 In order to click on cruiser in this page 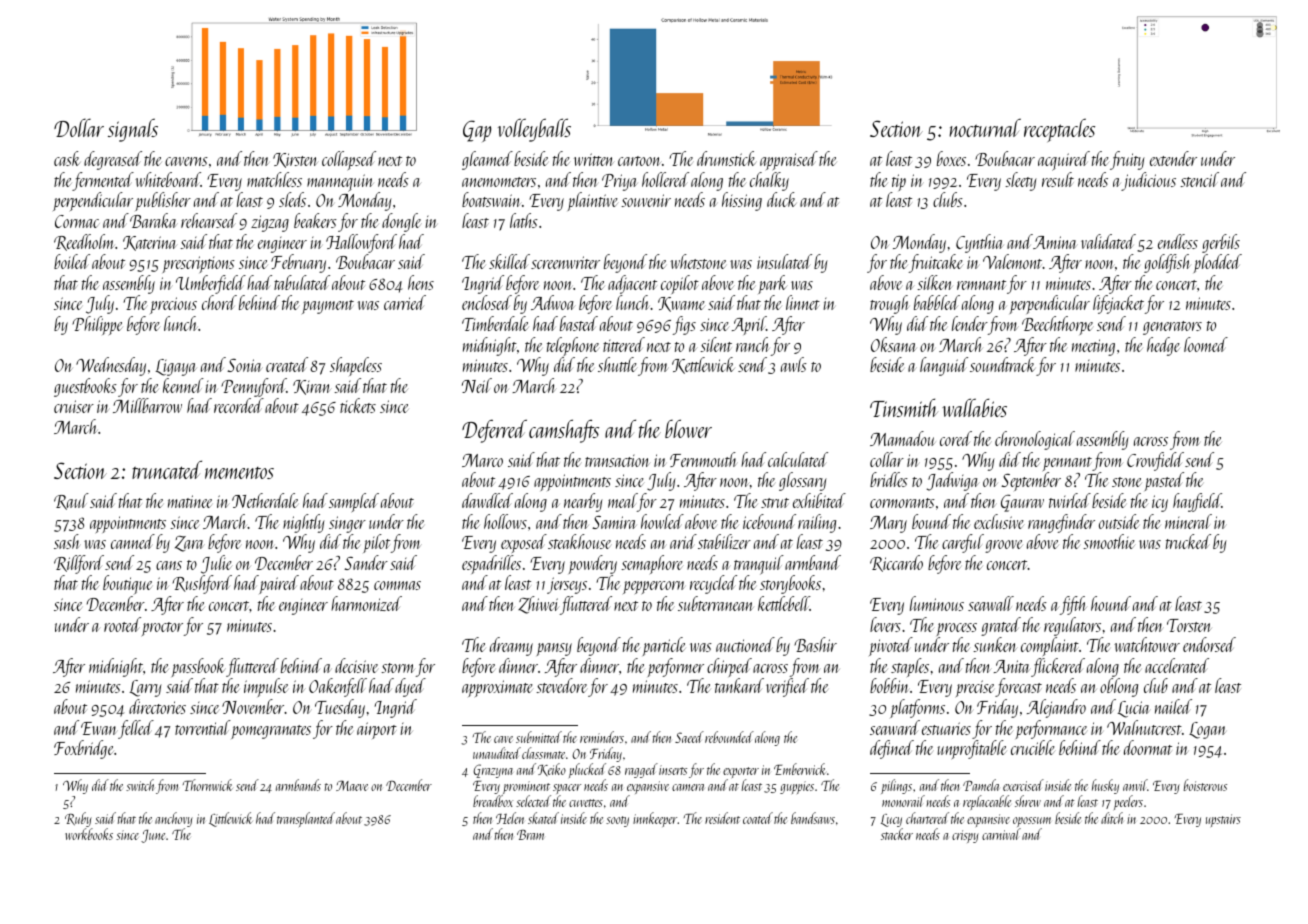, I will do `click(74, 406)`.
